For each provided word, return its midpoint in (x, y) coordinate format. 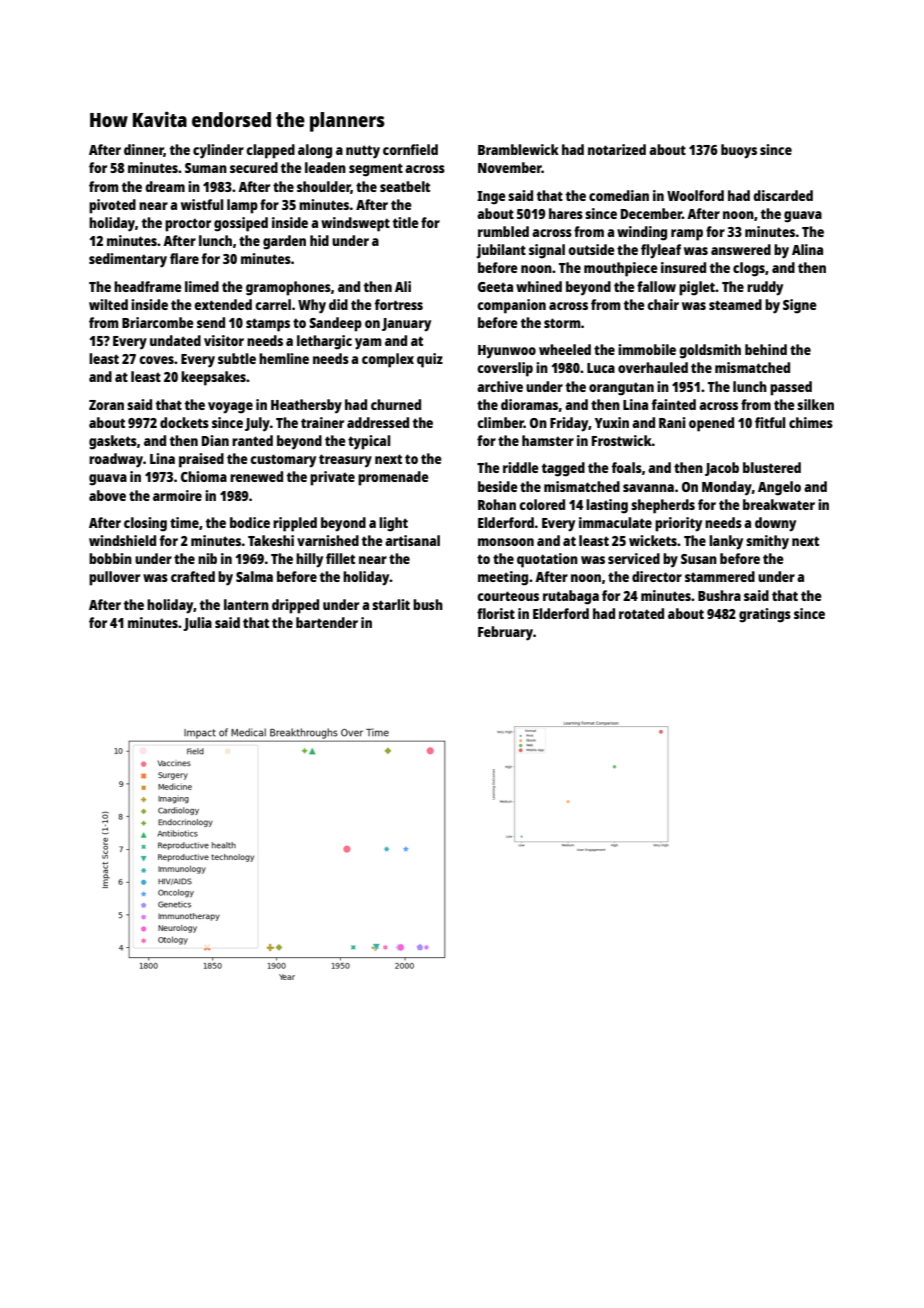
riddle (521, 467)
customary (283, 461)
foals (626, 467)
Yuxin (612, 422)
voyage (230, 408)
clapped (270, 151)
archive (500, 386)
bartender (327, 622)
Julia (197, 624)
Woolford (695, 195)
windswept (355, 224)
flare (184, 258)
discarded (783, 195)
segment (376, 170)
